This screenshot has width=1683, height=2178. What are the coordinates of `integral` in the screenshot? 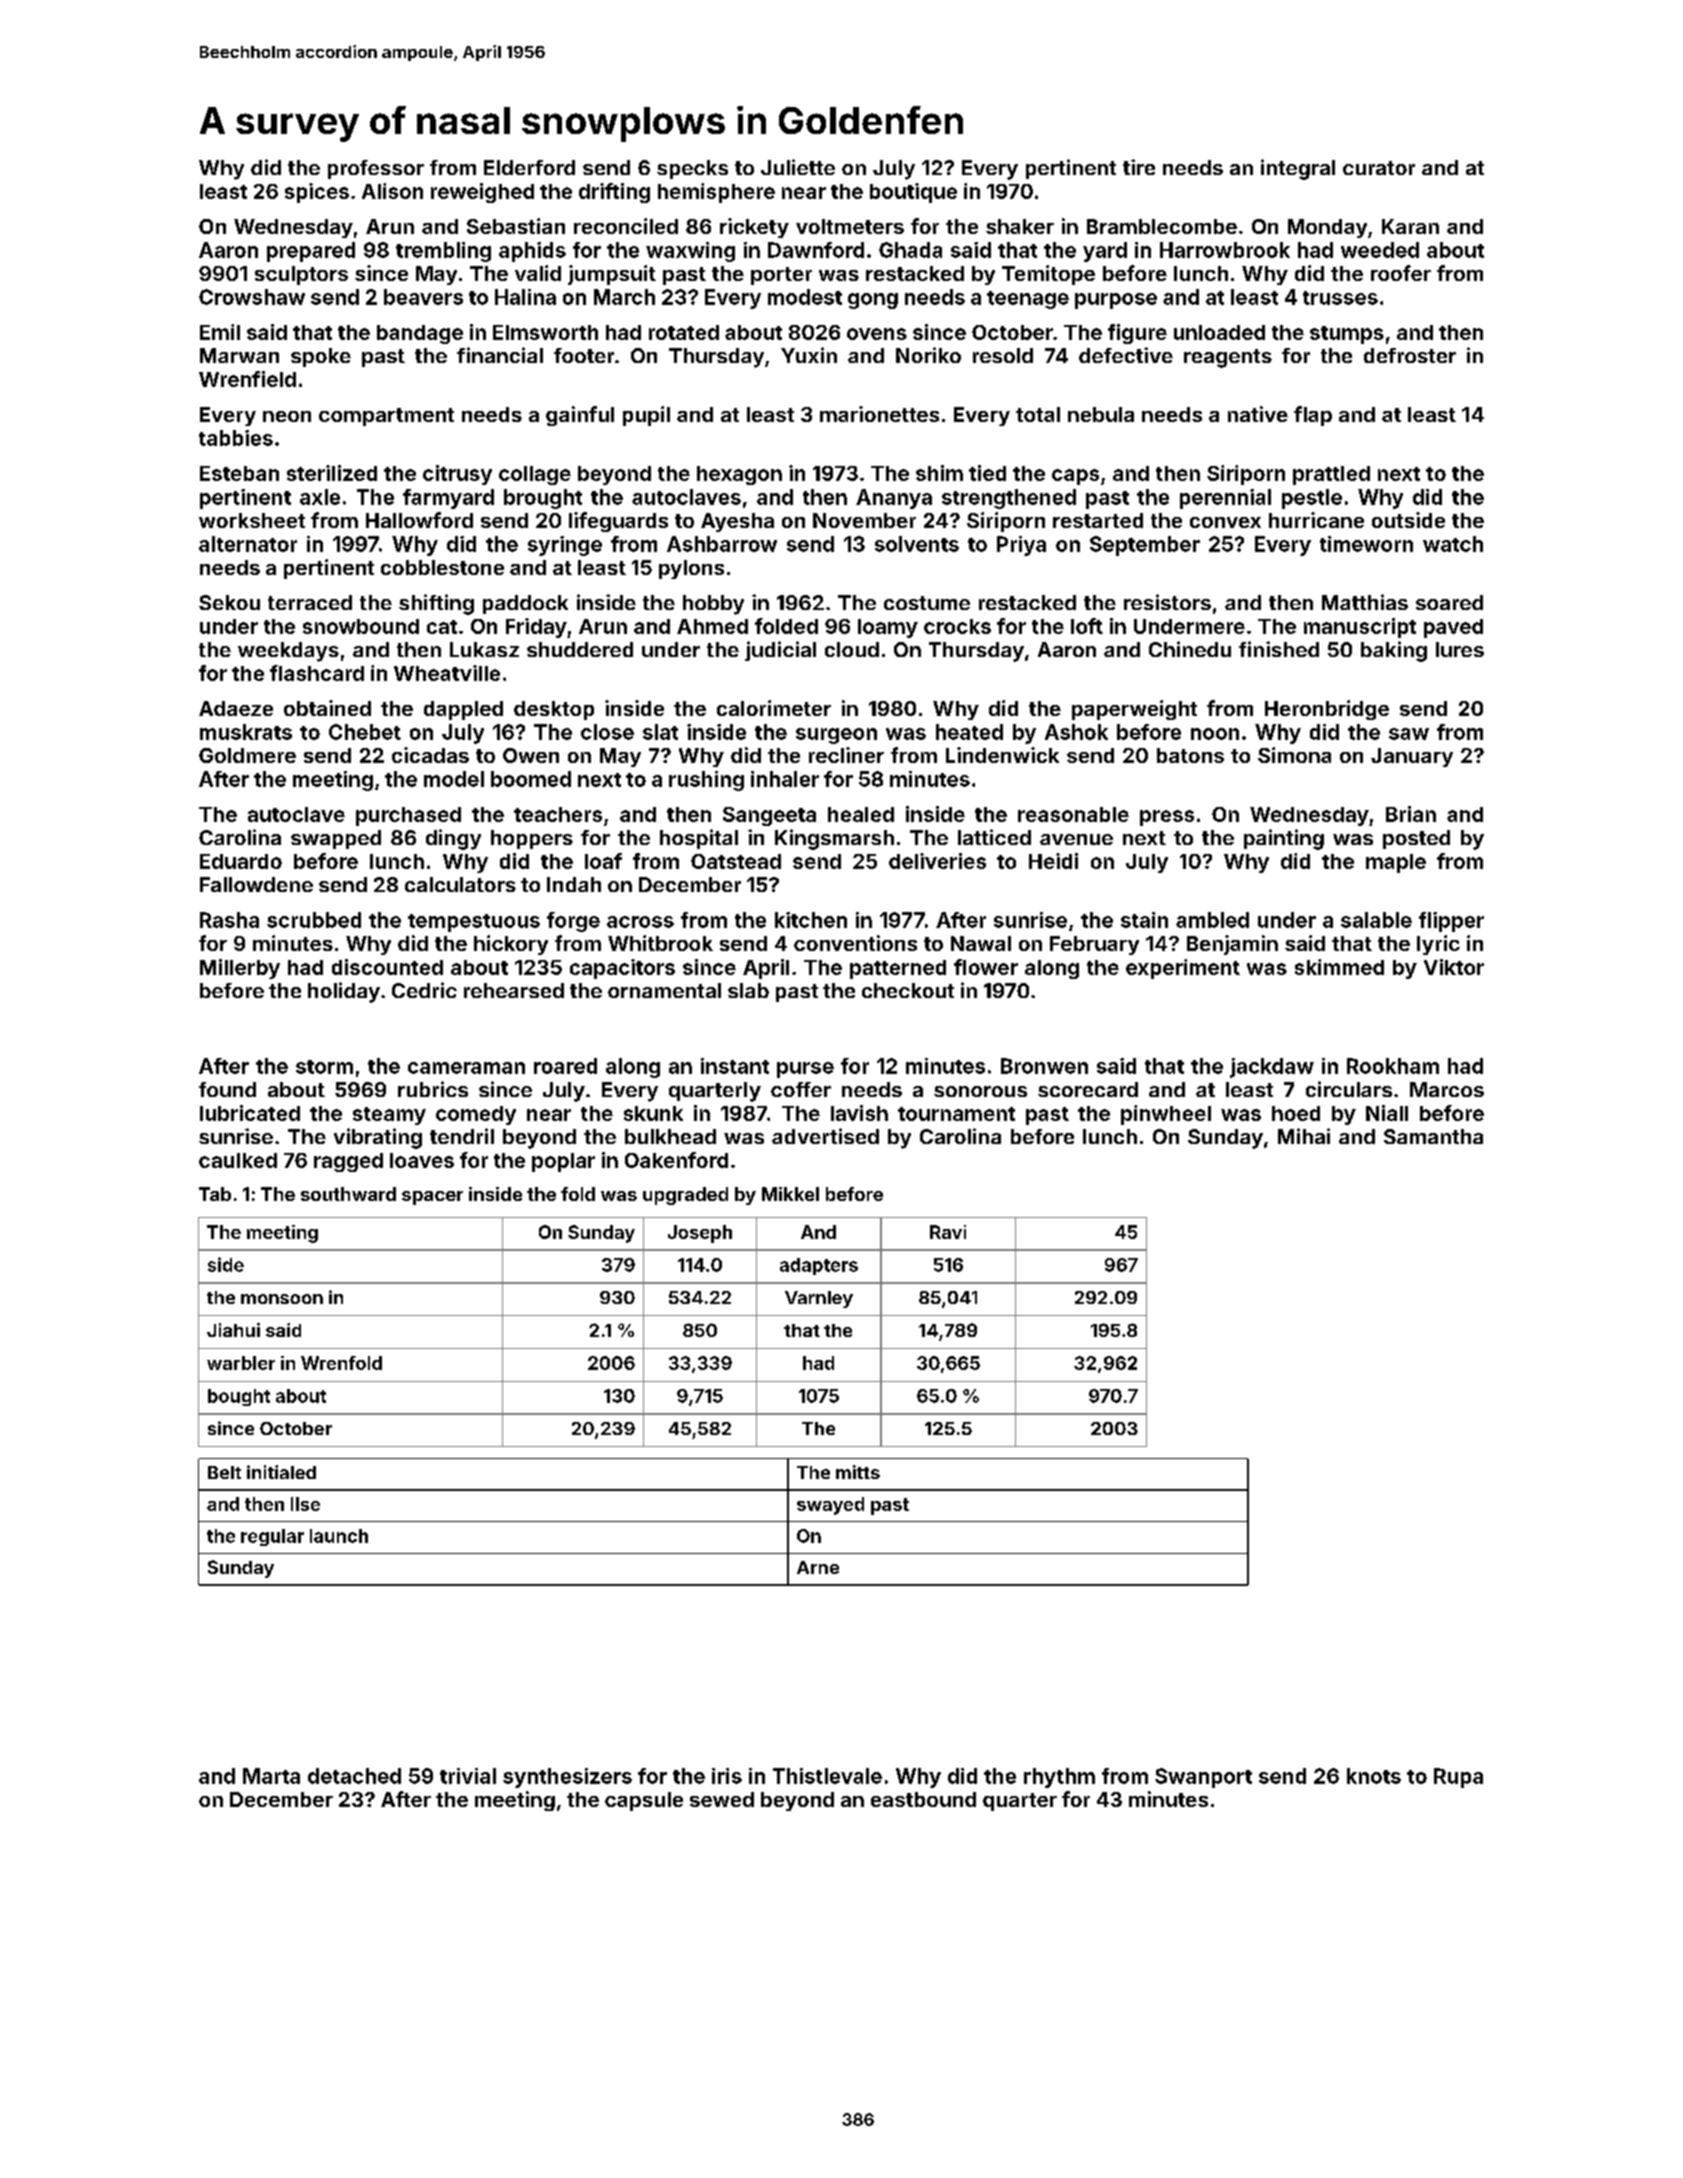 It's located at (1298, 169).
